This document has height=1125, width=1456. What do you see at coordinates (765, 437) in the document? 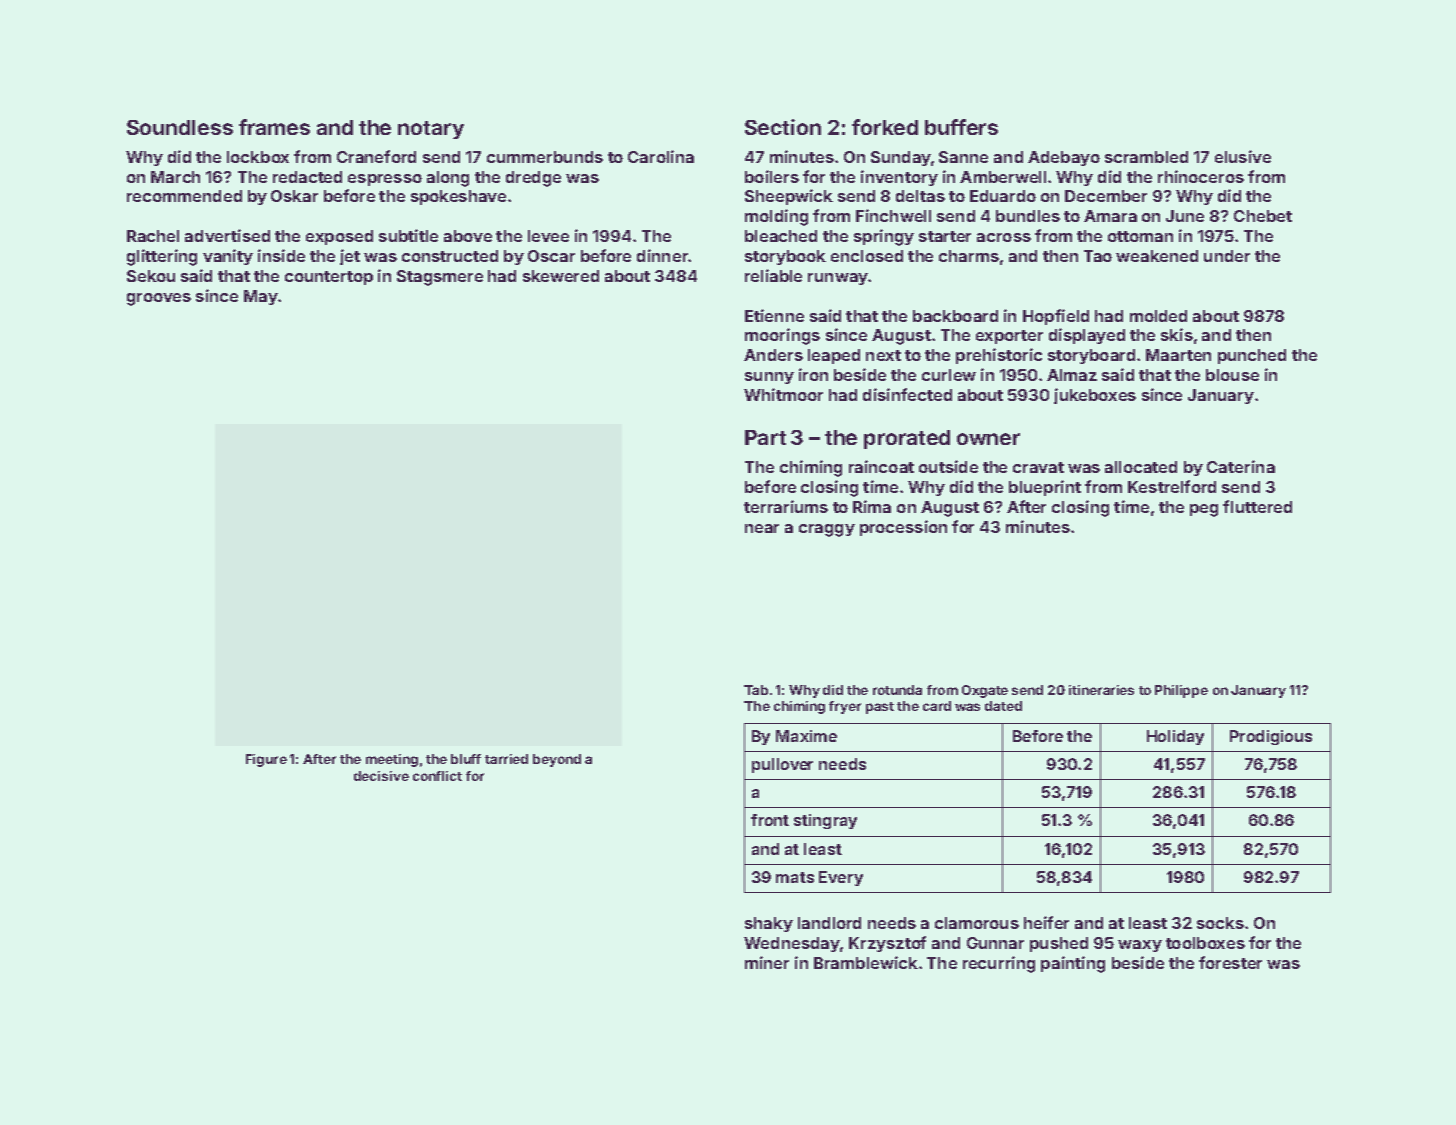
I see `Part` at bounding box center [765, 437].
